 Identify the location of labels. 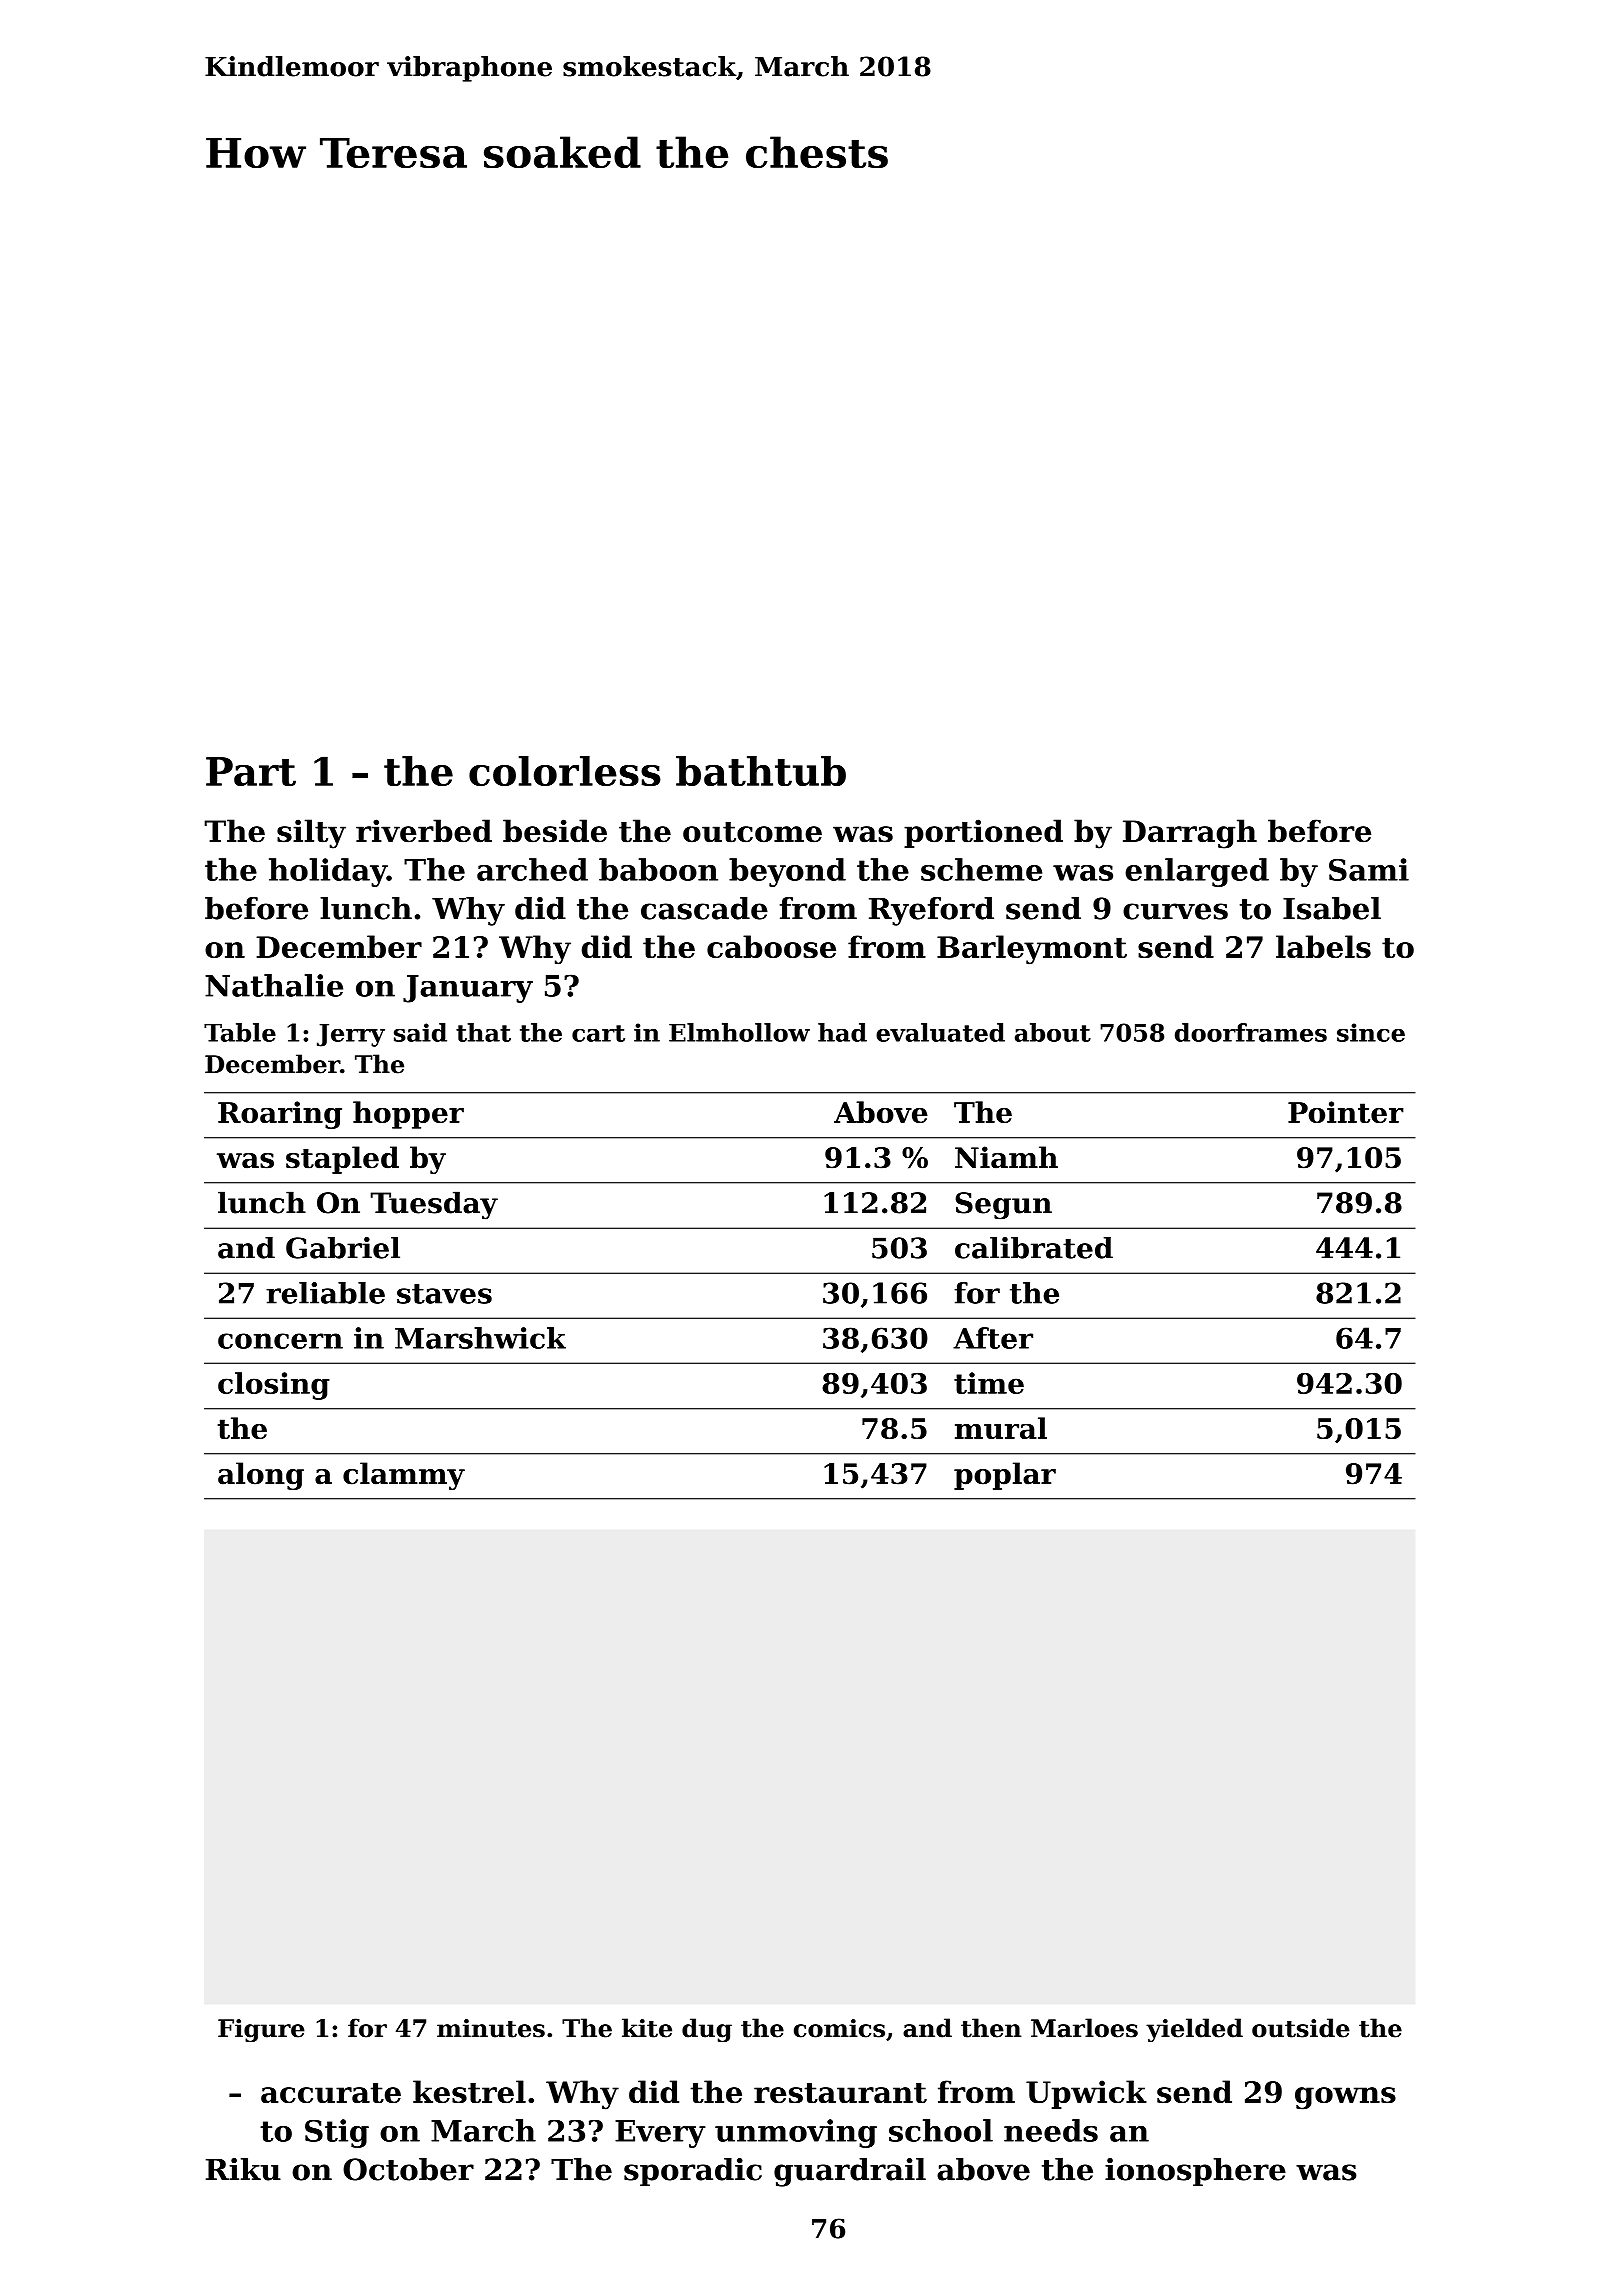
(1323, 946).
